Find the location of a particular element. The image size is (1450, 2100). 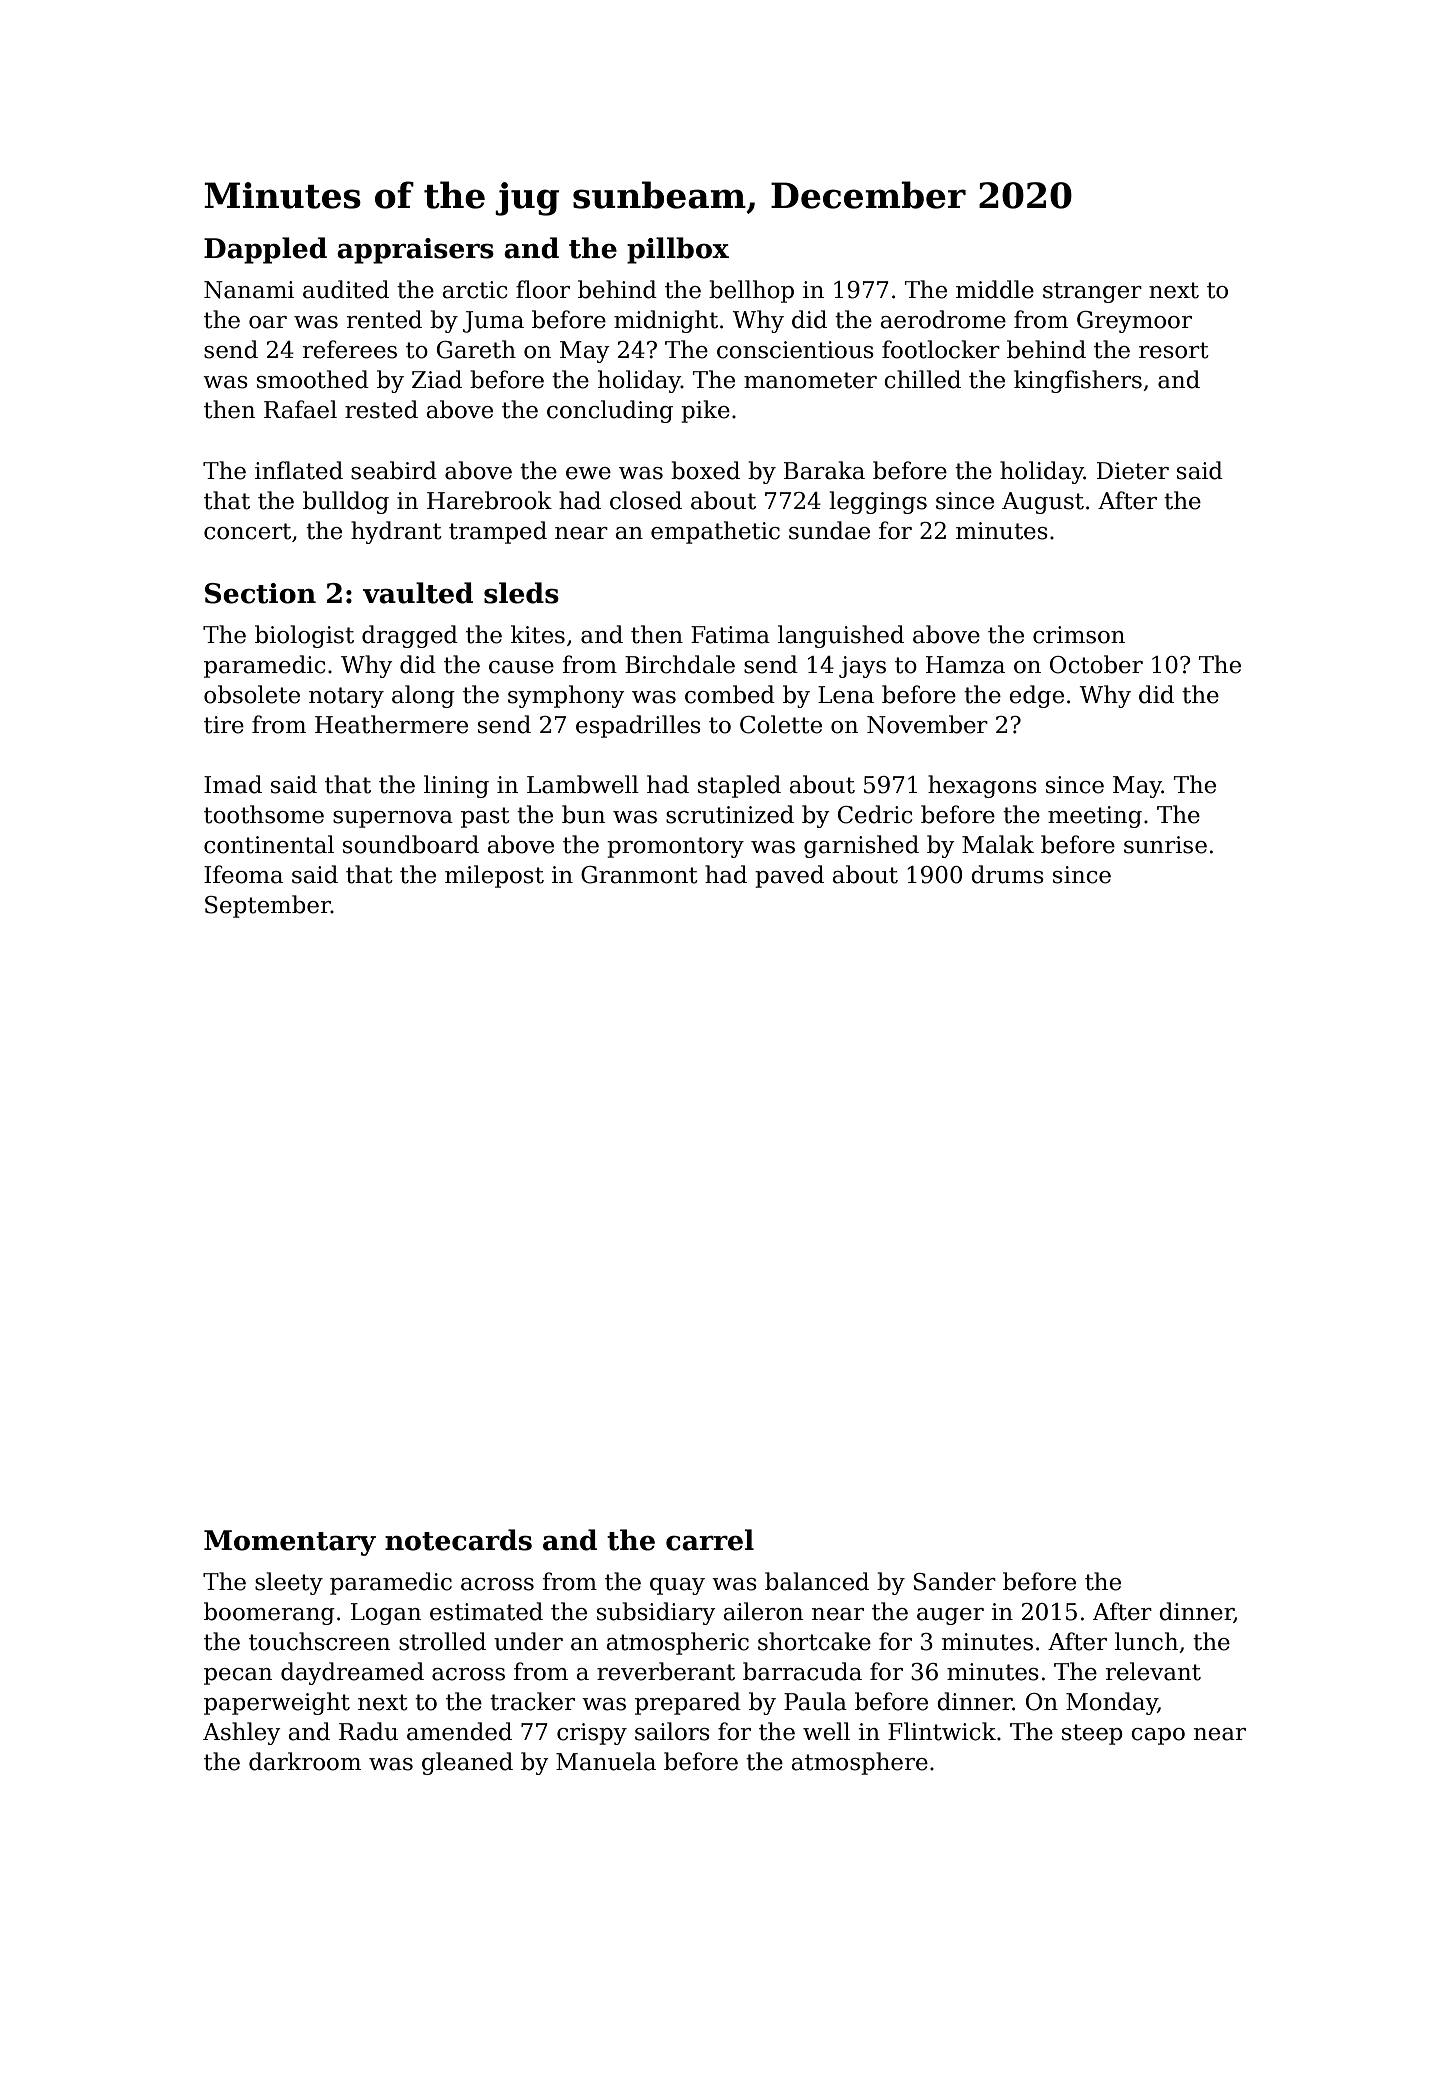

September is located at coordinates (268, 906).
